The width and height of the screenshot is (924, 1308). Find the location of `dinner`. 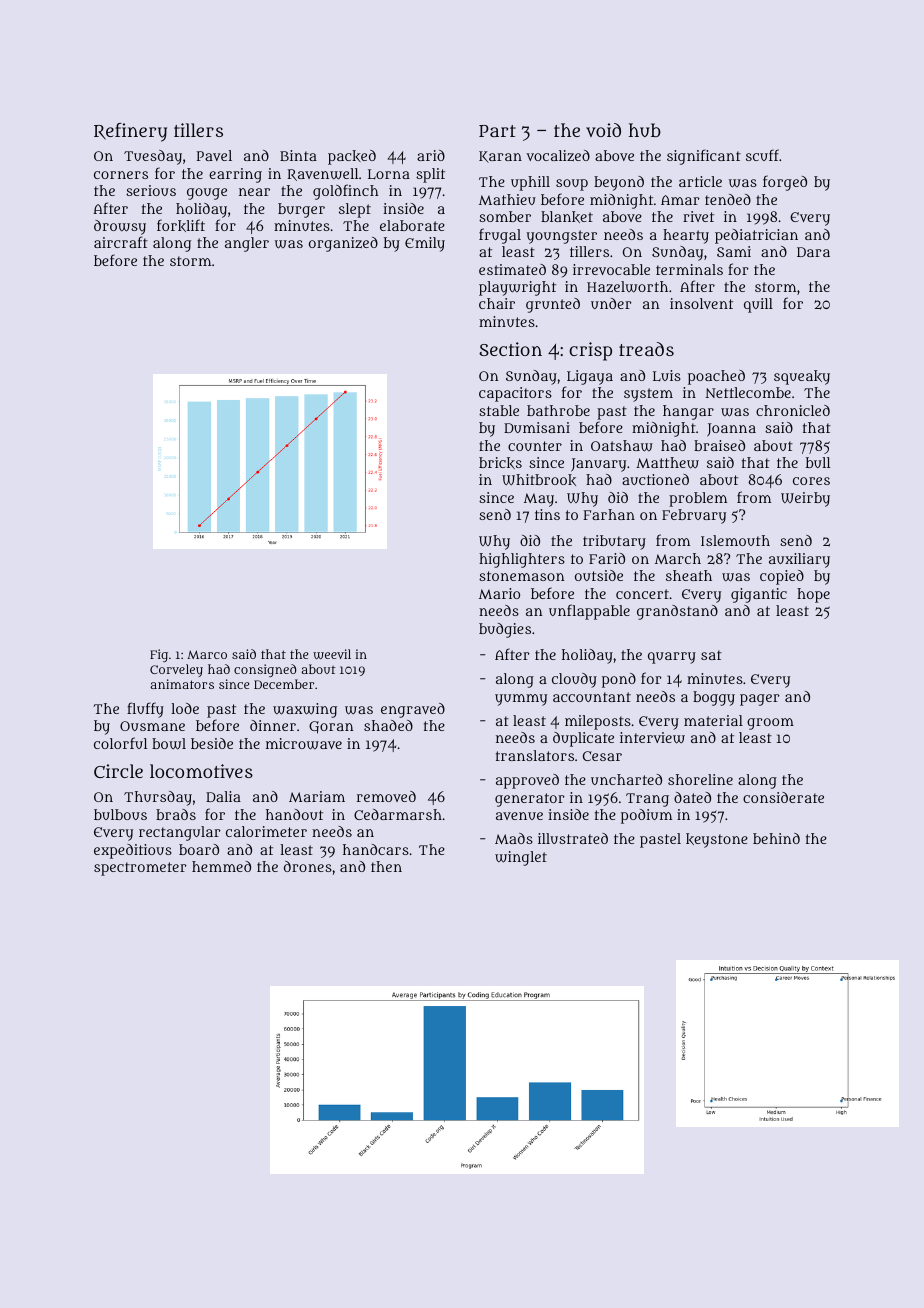

dinner is located at coordinates (273, 725).
